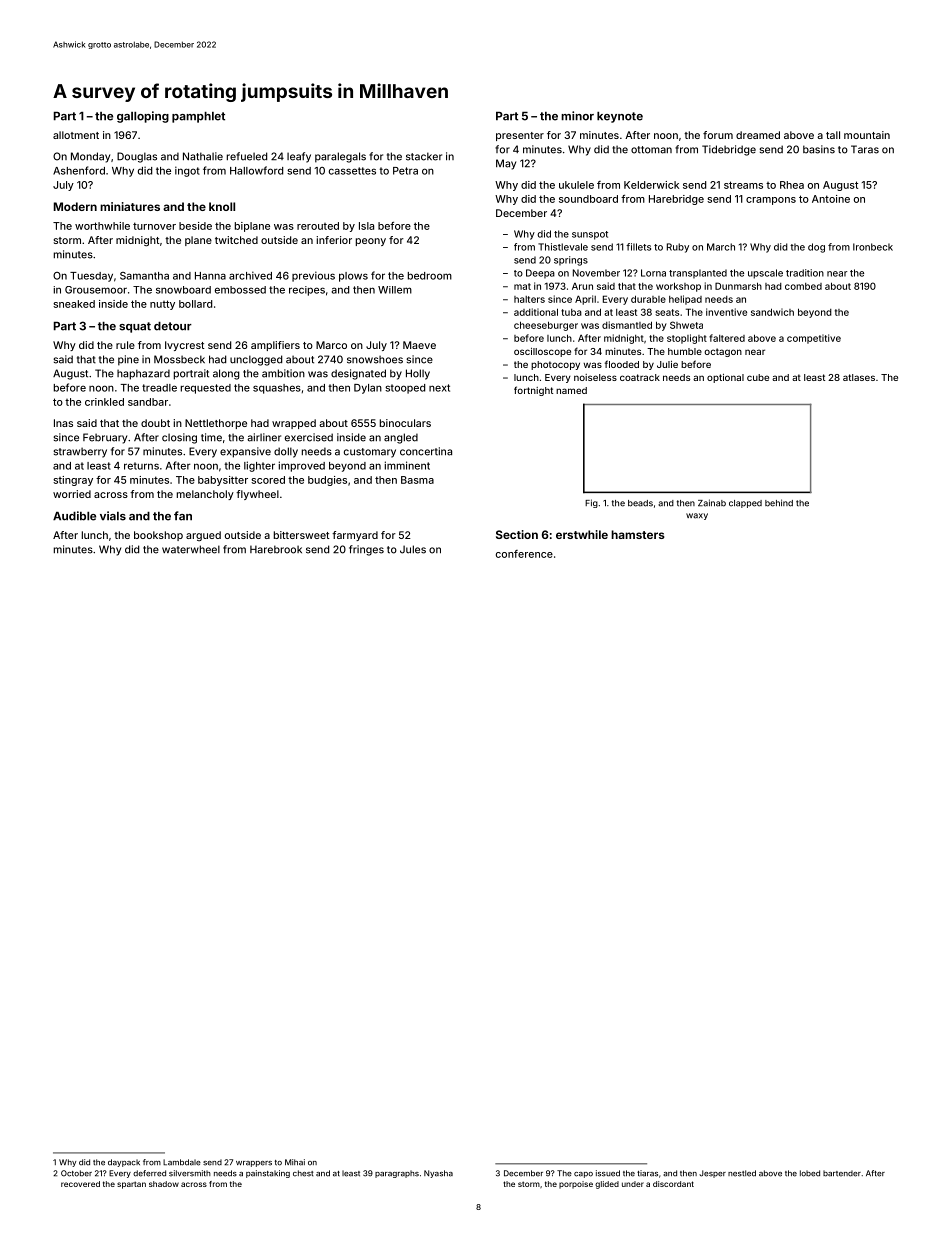 The width and height of the screenshot is (952, 1233). I want to click on mountain, so click(867, 135).
